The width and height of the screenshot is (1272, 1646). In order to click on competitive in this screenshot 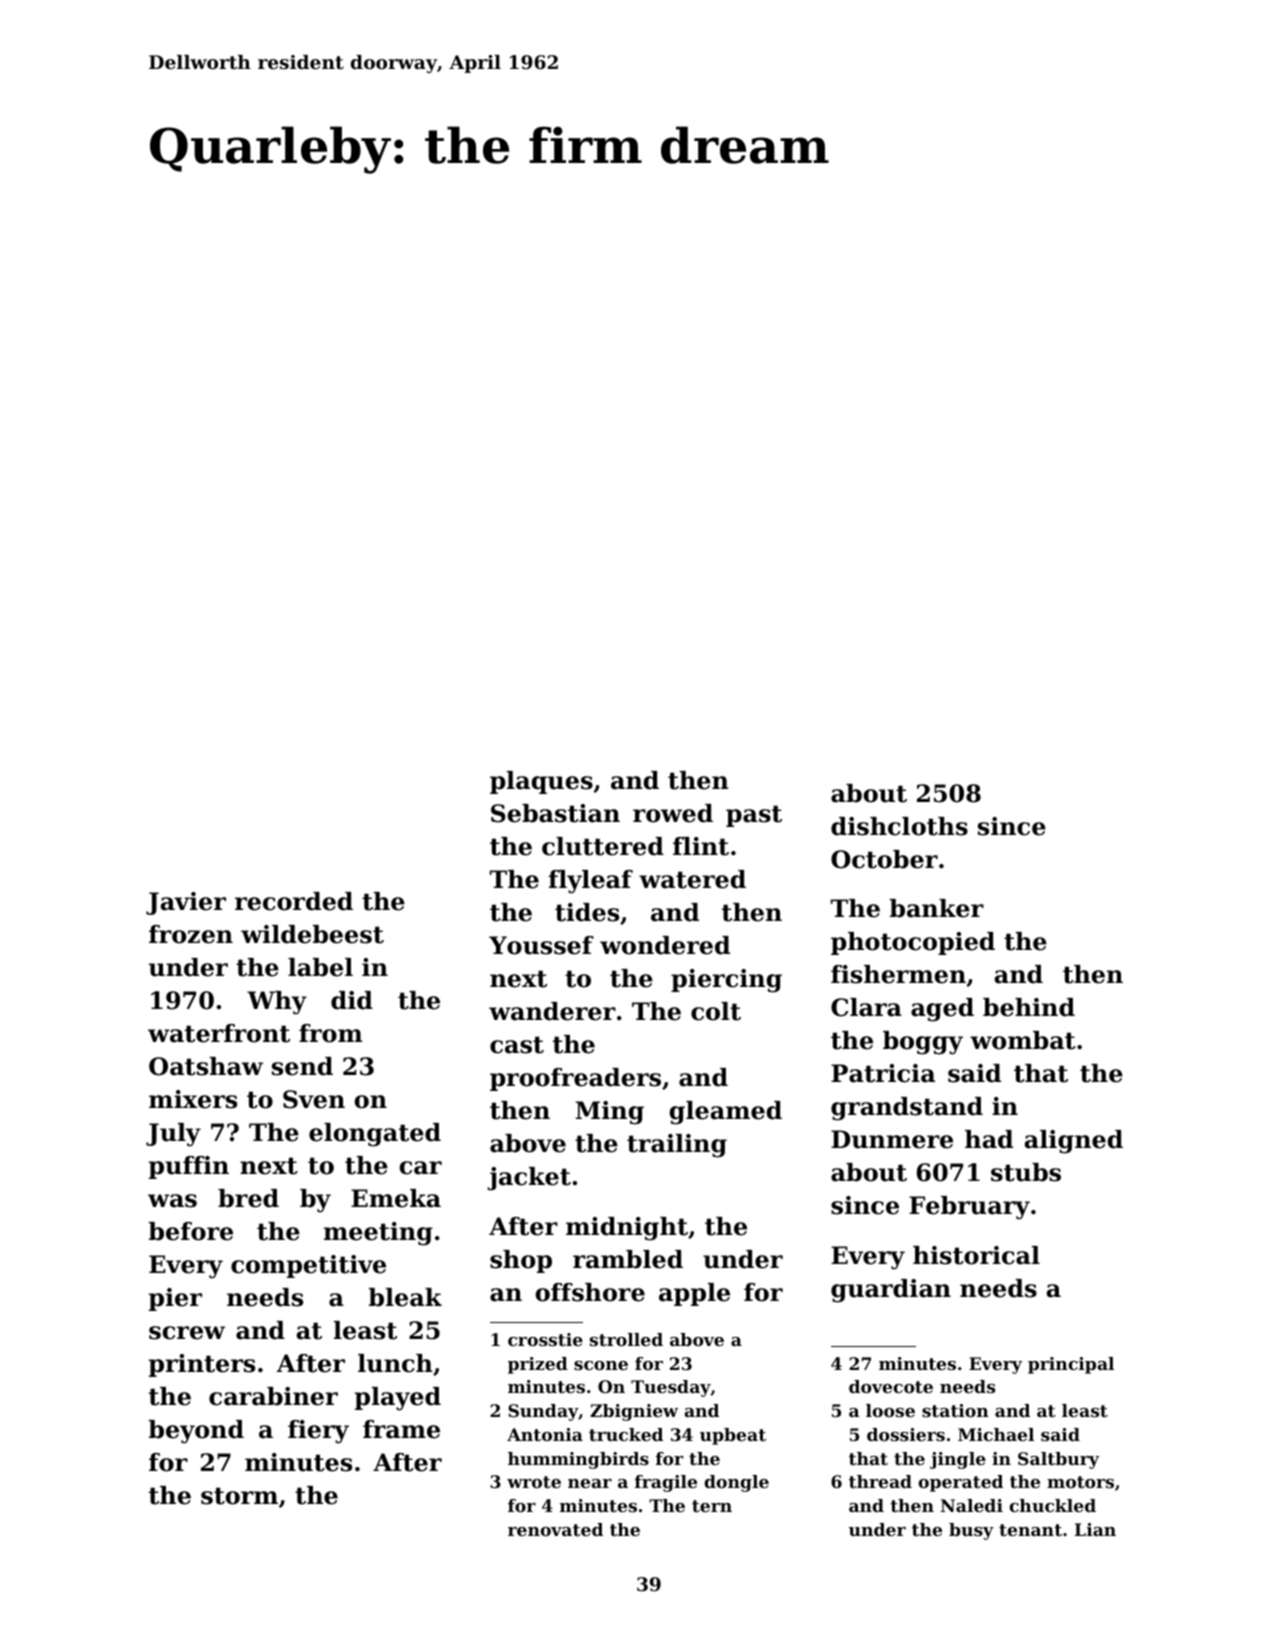, I will do `click(308, 1266)`.
